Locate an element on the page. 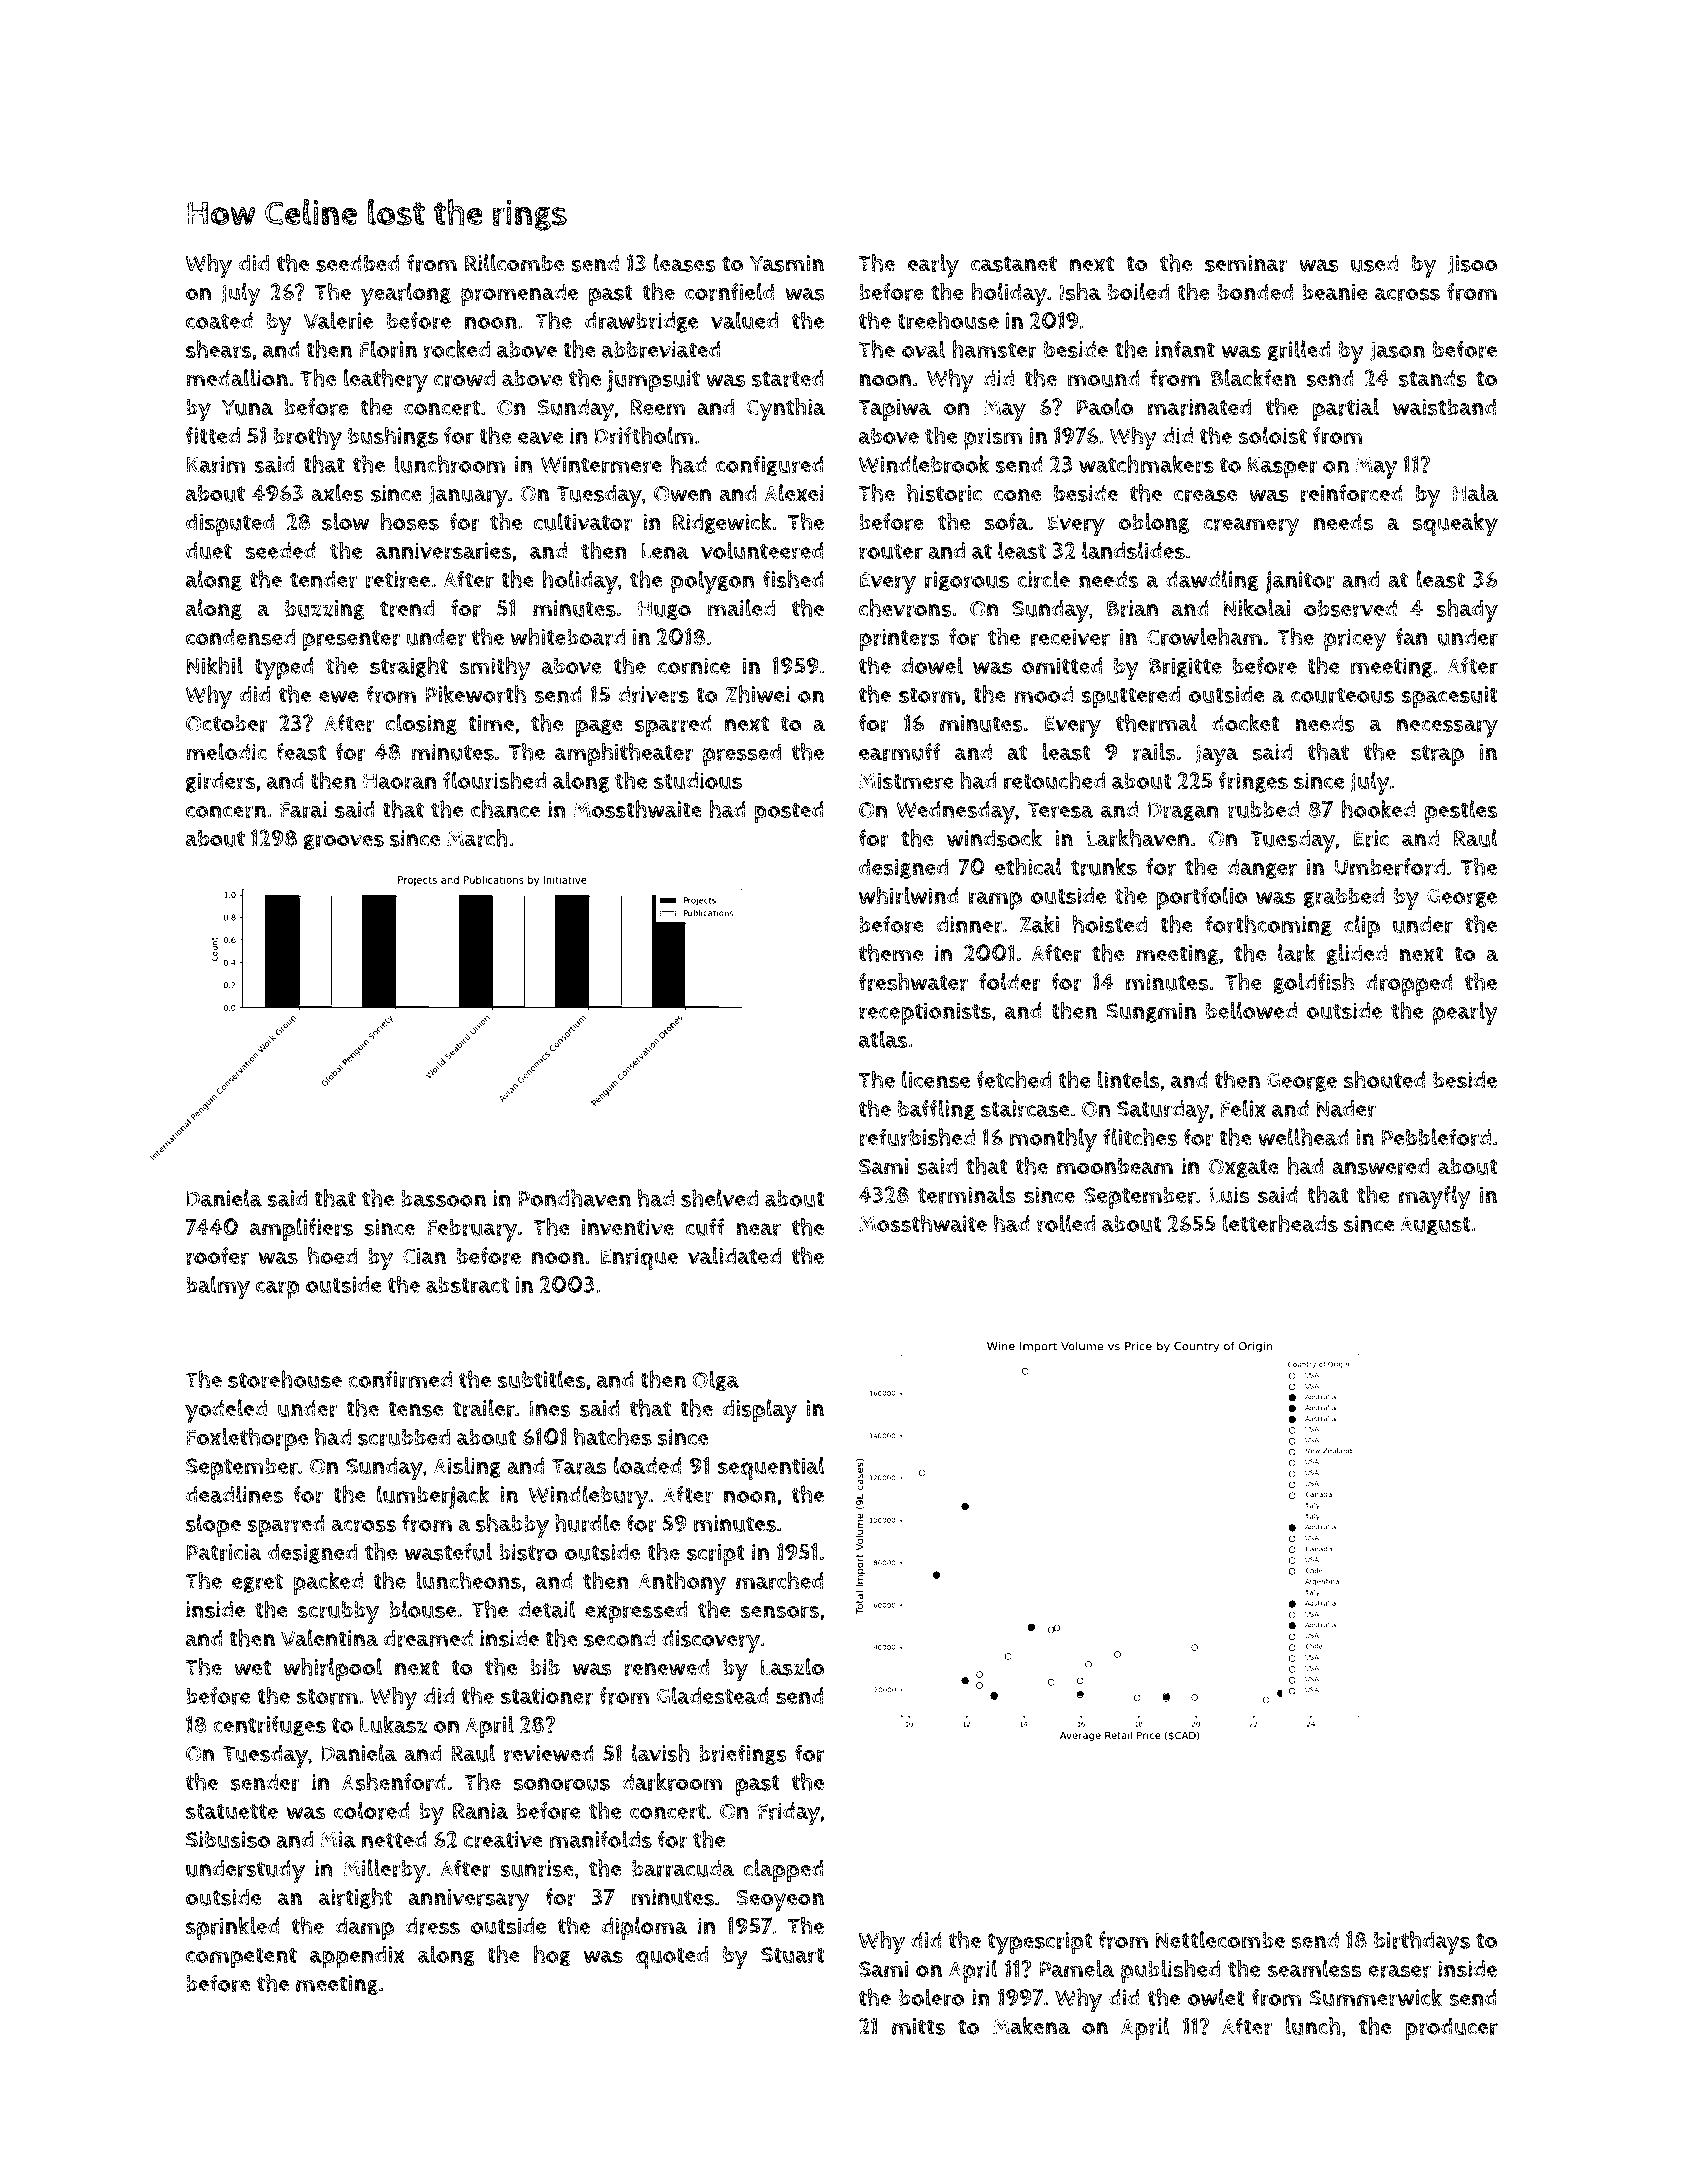 This page has width=1683, height=2178. Stuart is located at coordinates (793, 1955).
